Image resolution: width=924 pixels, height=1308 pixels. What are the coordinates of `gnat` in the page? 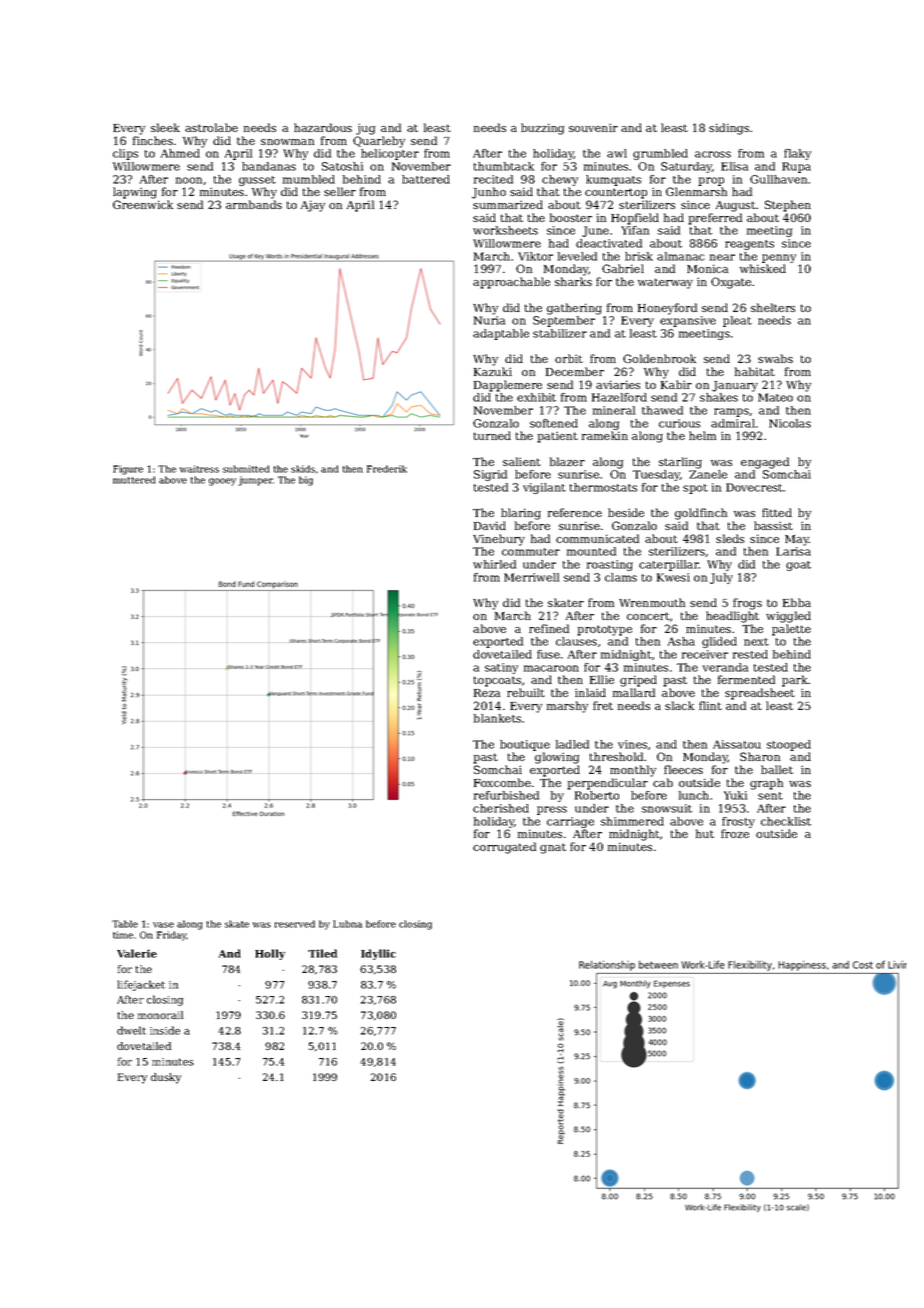 It's located at (553, 848).
